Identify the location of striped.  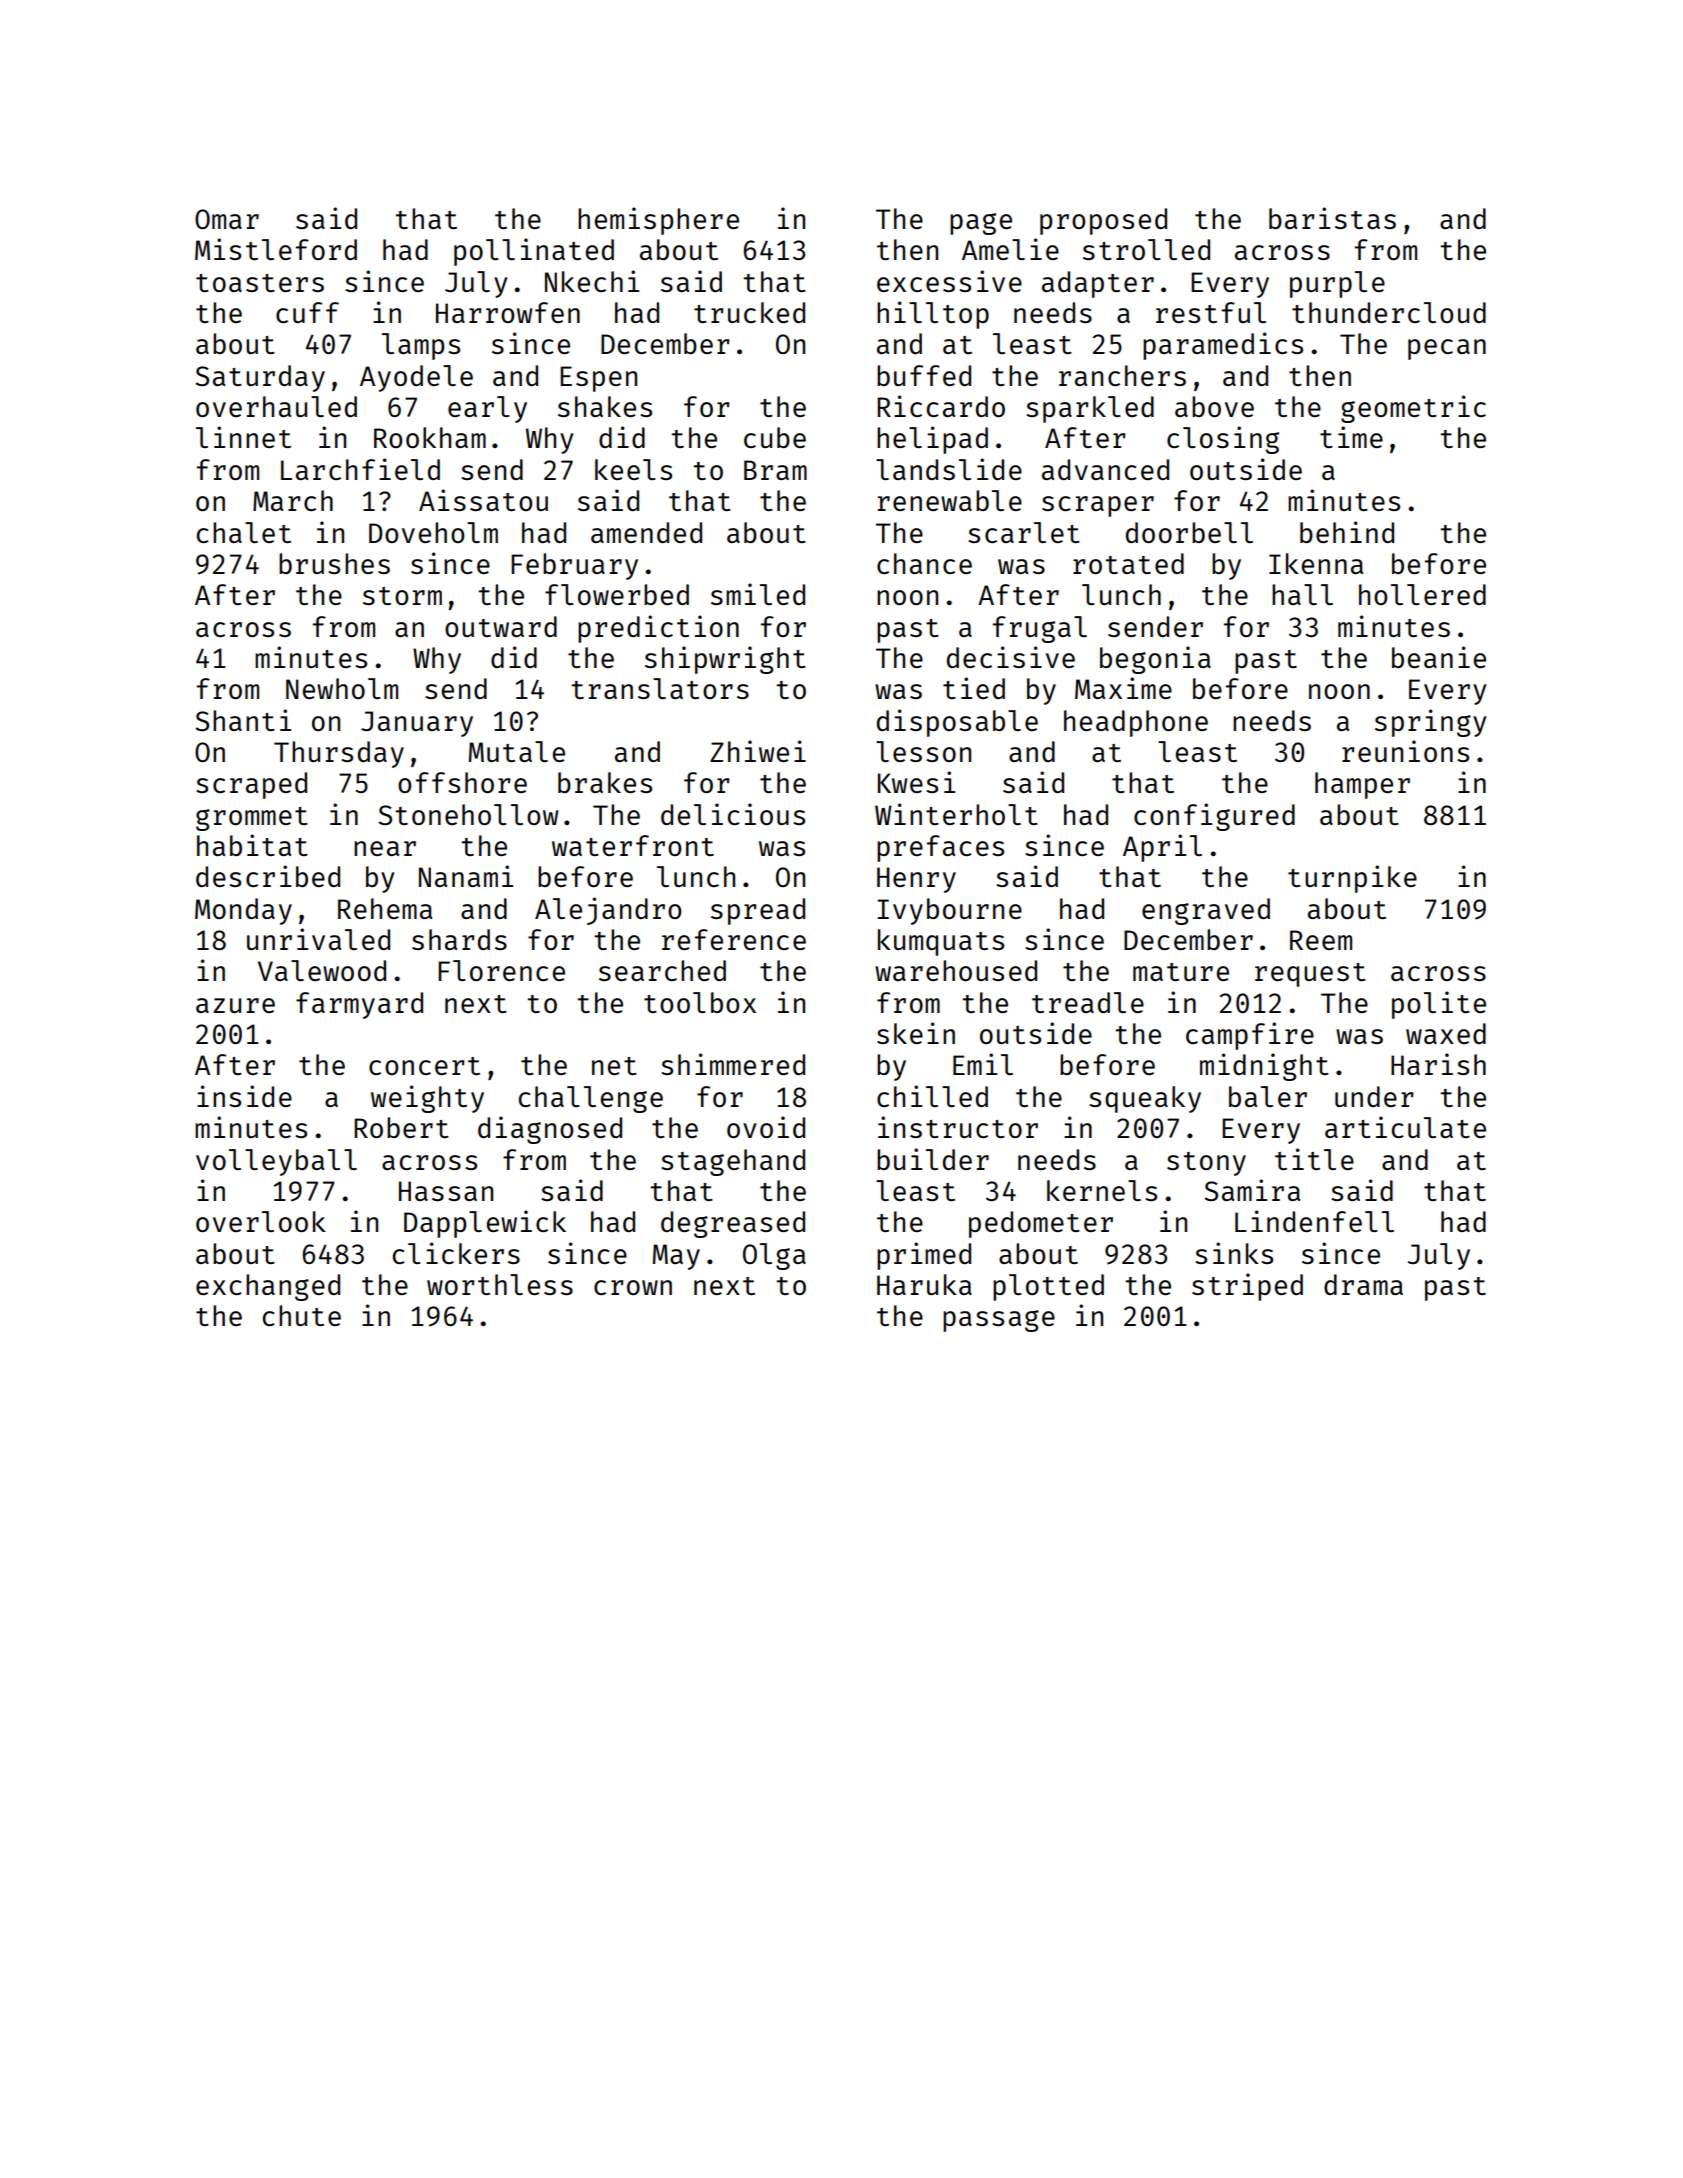
(1247, 1287).
